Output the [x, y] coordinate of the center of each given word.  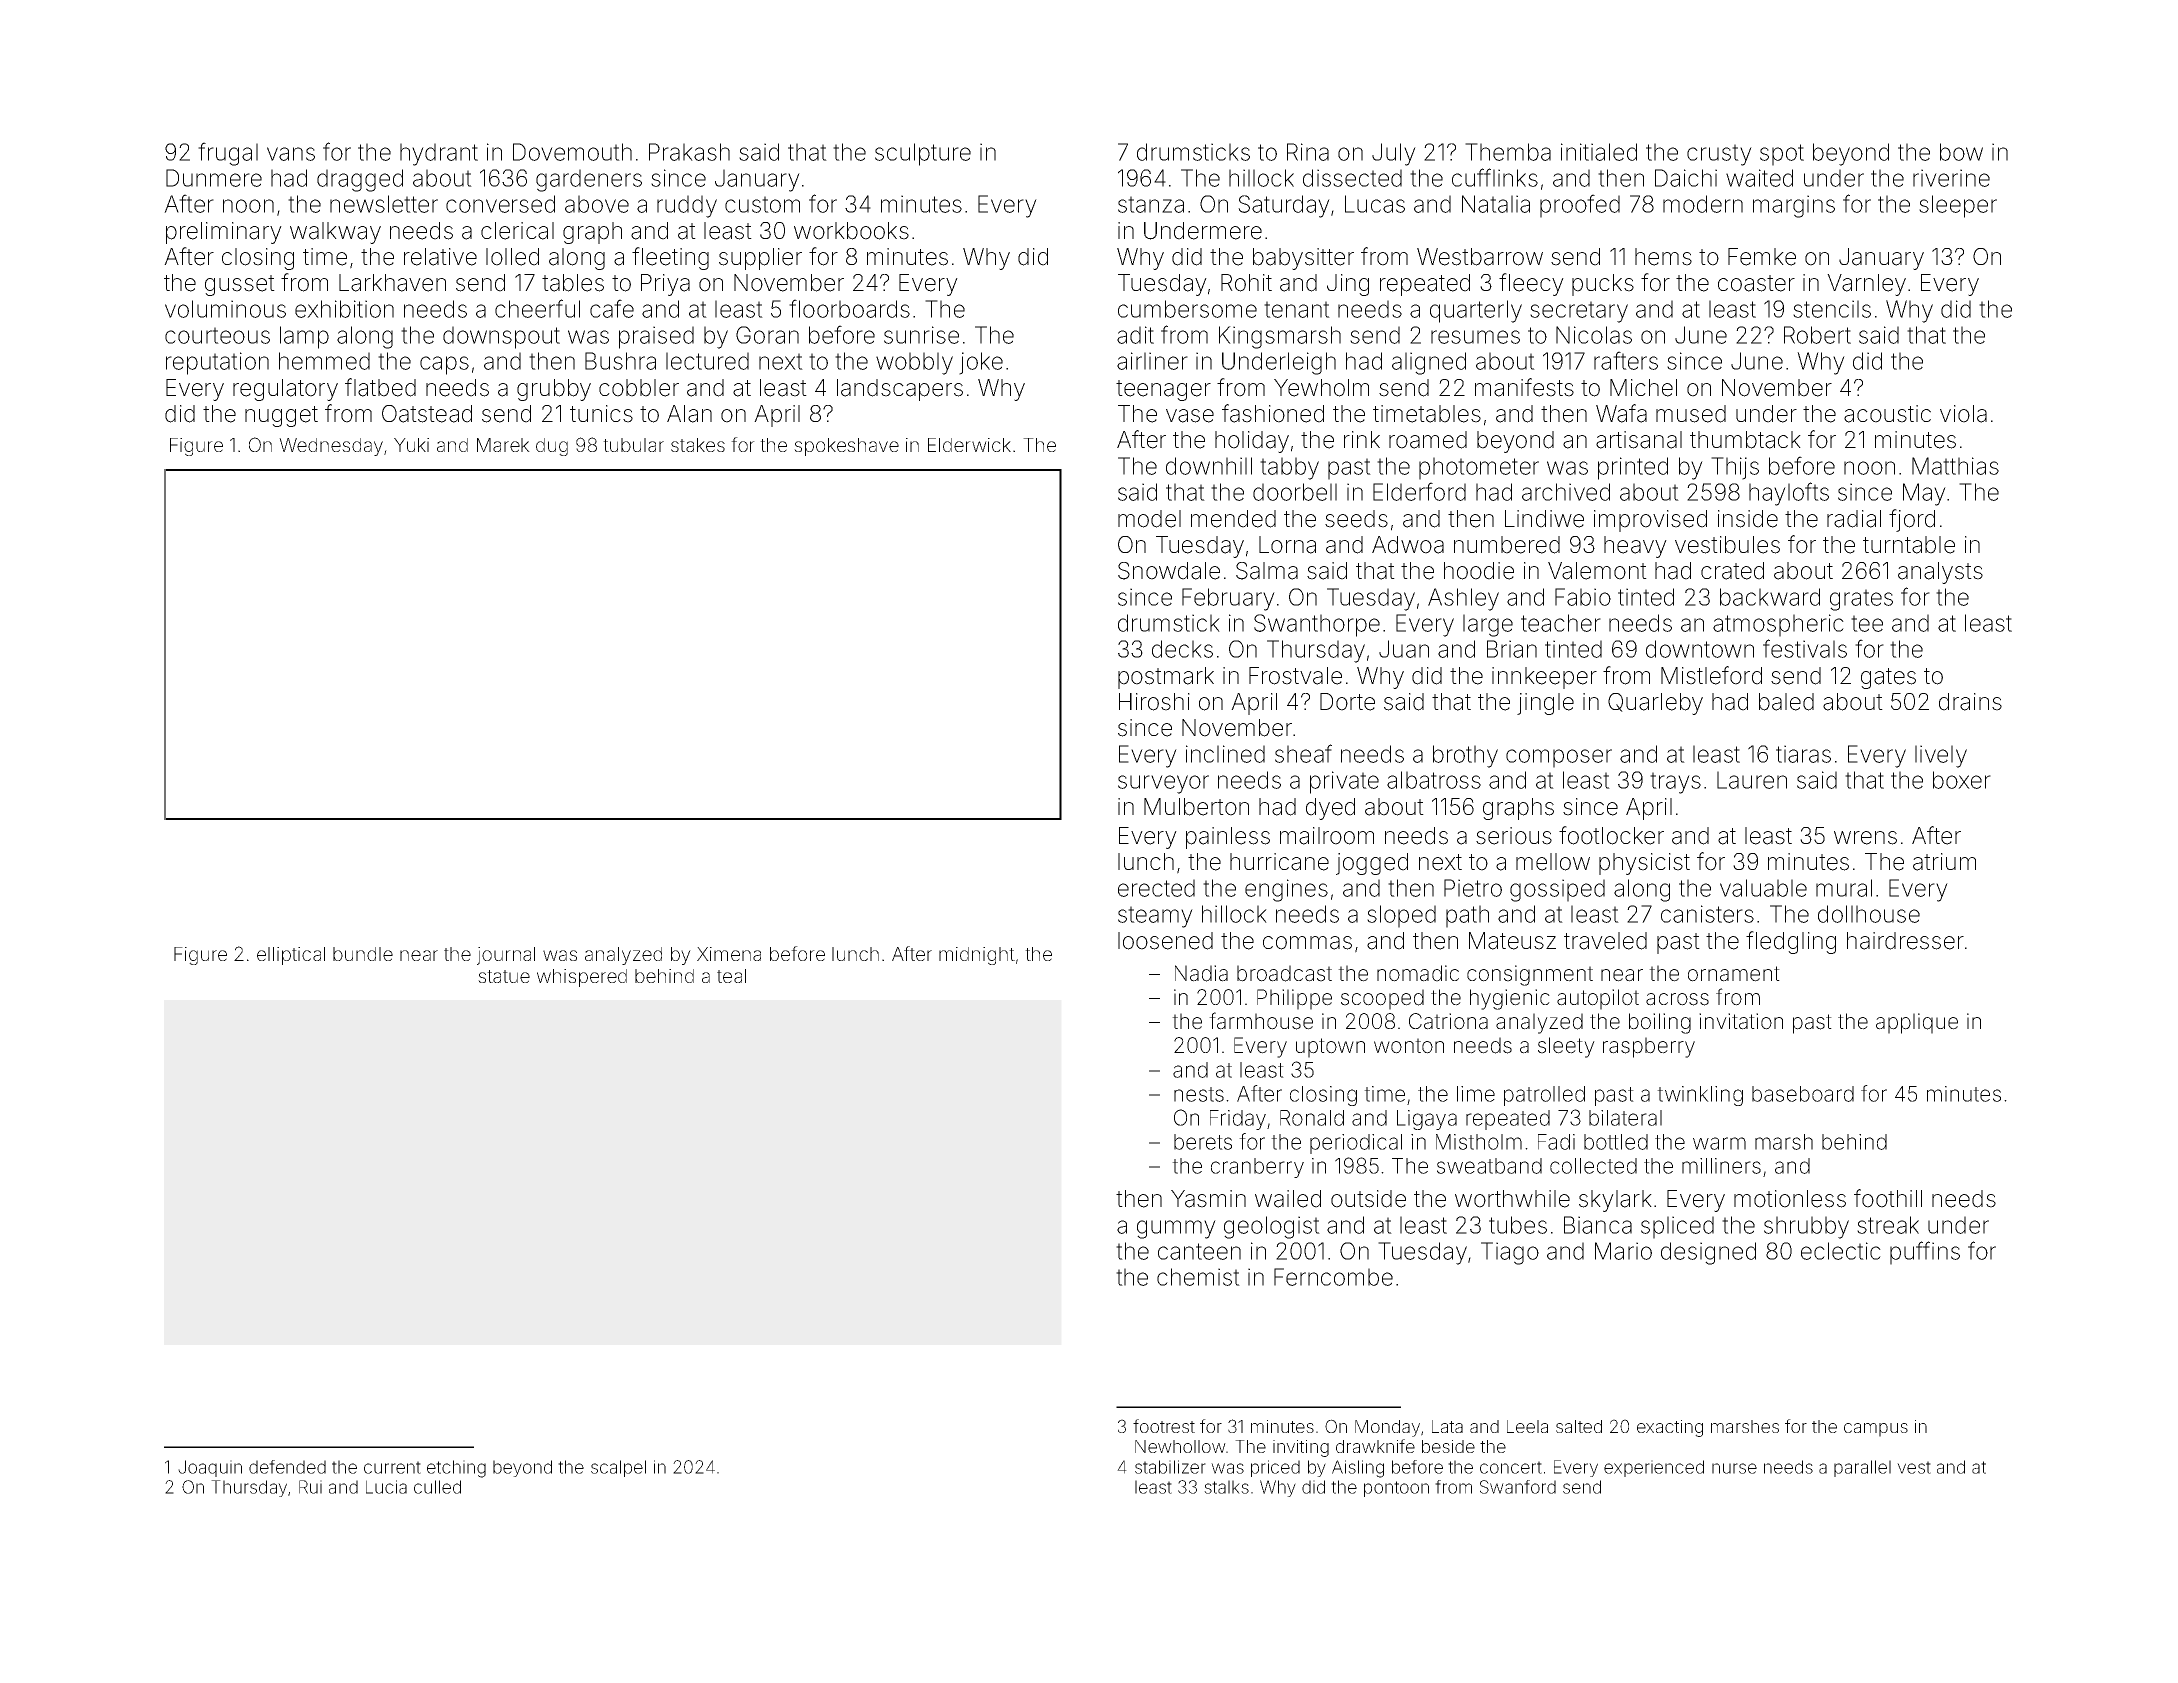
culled [437, 1487]
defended [287, 1467]
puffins [1925, 1253]
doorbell [1295, 492]
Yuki [411, 445]
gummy [1176, 1229]
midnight [977, 956]
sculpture [923, 154]
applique [1917, 1023]
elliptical [291, 956]
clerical [517, 231]
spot [1782, 155]
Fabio [1583, 597]
